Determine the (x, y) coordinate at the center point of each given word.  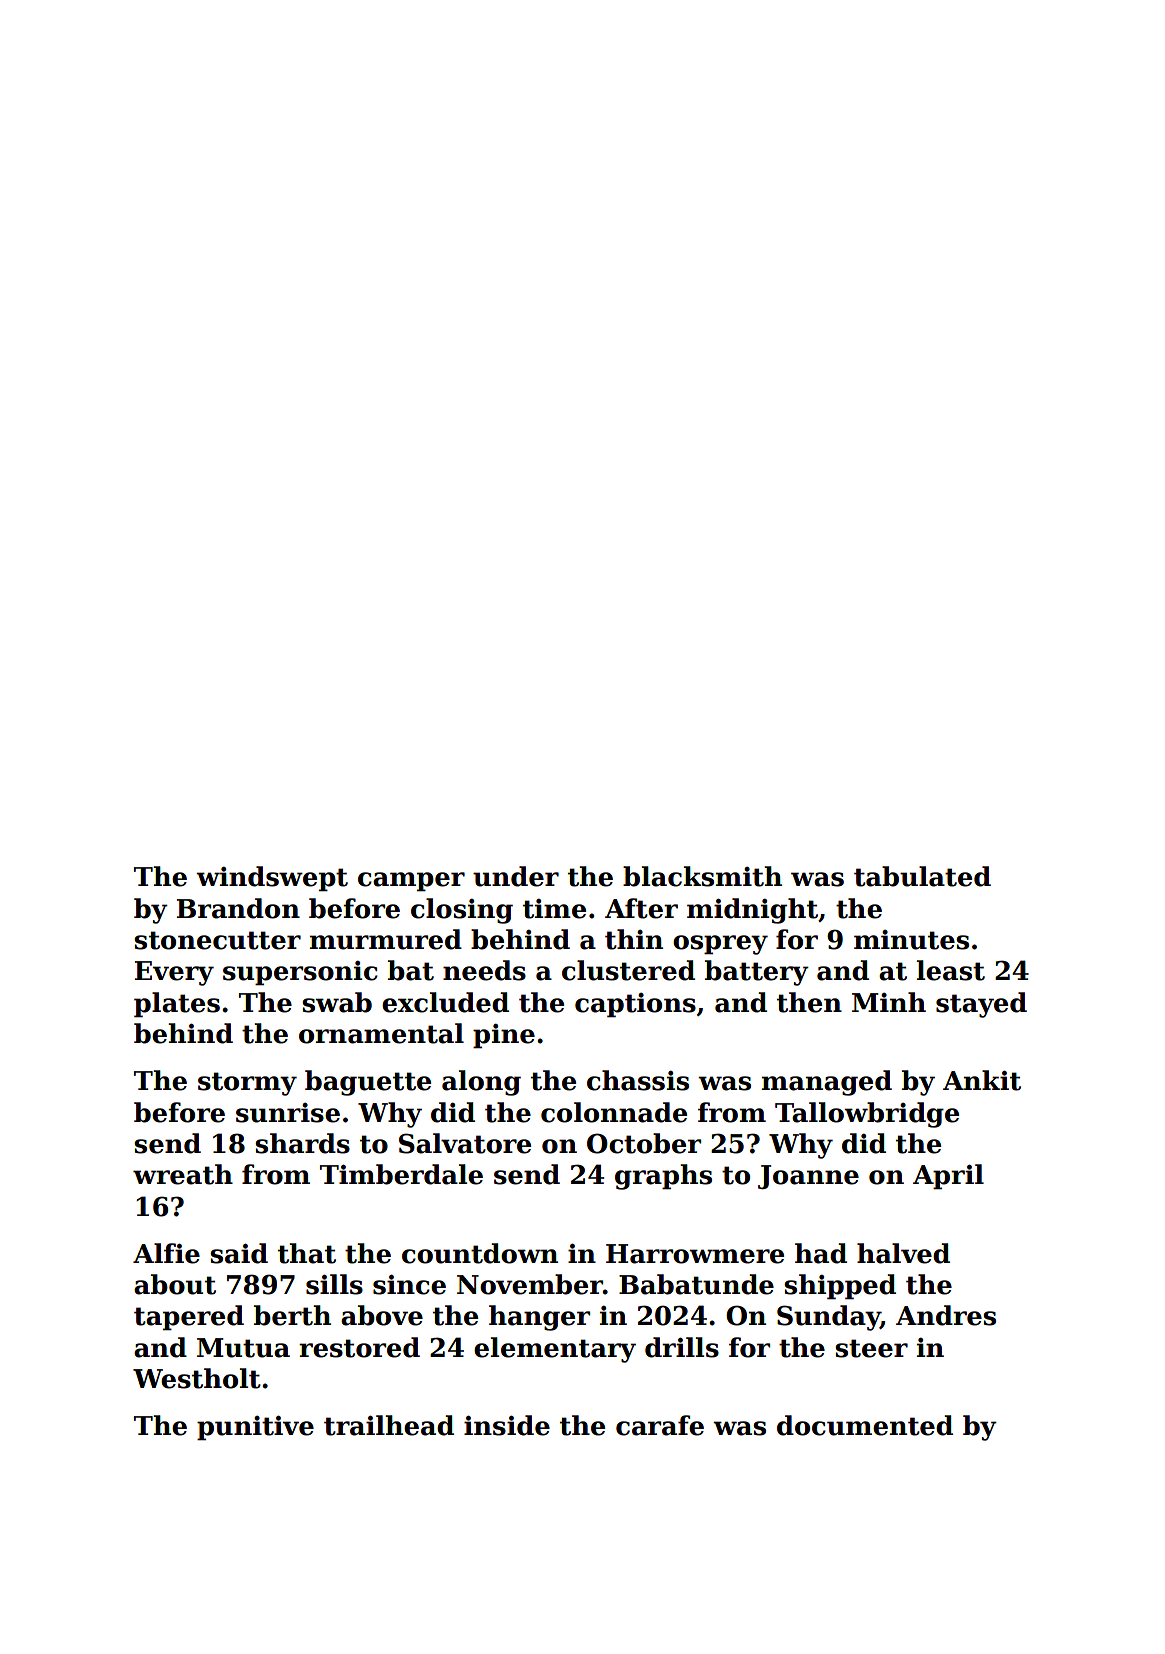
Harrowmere (695, 1254)
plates (177, 1005)
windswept (272, 879)
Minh (889, 1002)
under (516, 876)
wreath (183, 1174)
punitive (255, 1428)
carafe (660, 1425)
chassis (638, 1080)
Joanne (808, 1177)
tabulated (922, 876)
